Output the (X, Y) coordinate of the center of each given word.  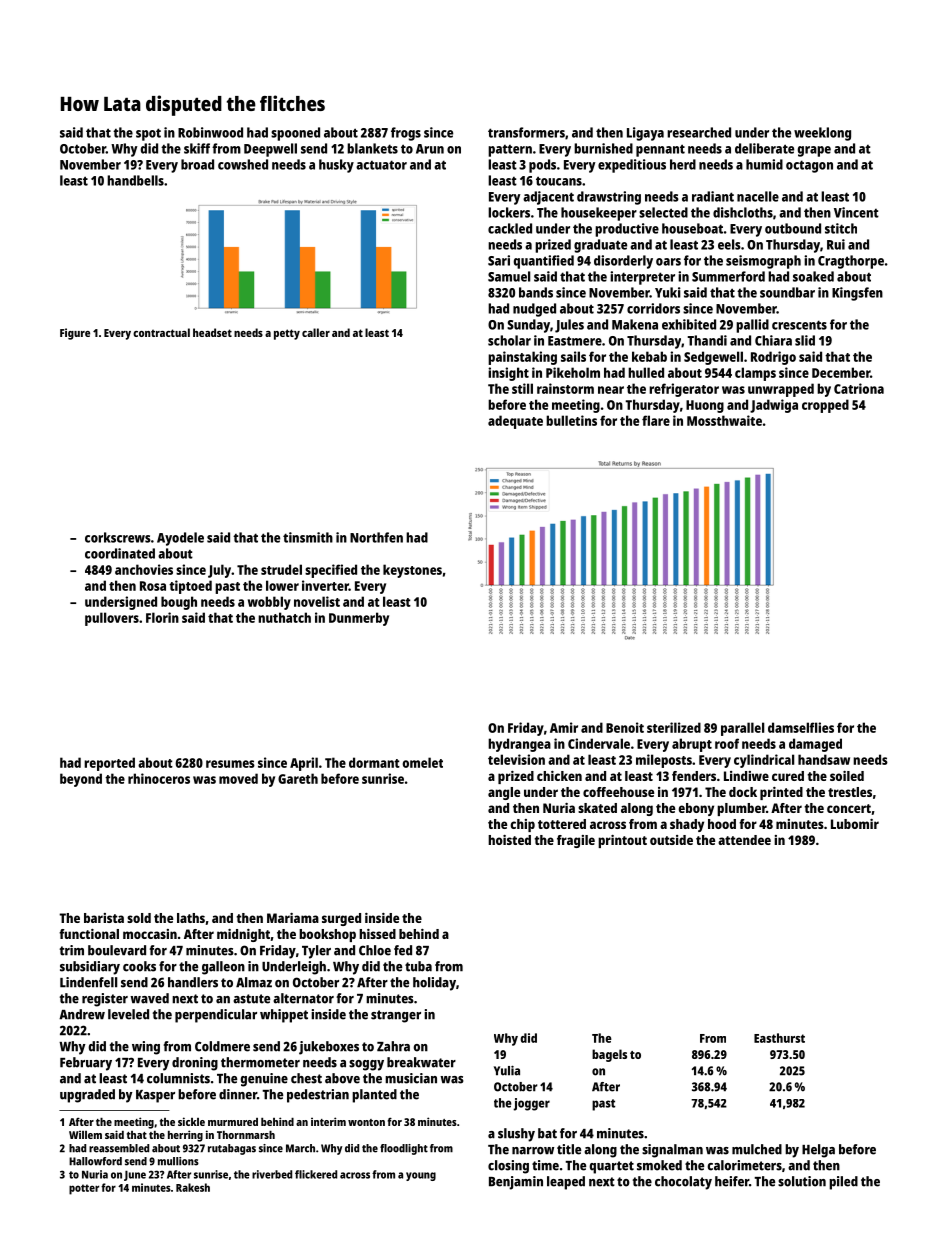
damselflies (801, 727)
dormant (374, 762)
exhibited (689, 324)
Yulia (507, 1070)
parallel (742, 729)
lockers (509, 212)
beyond (81, 780)
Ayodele (180, 539)
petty (287, 334)
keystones (412, 571)
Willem (85, 1134)
